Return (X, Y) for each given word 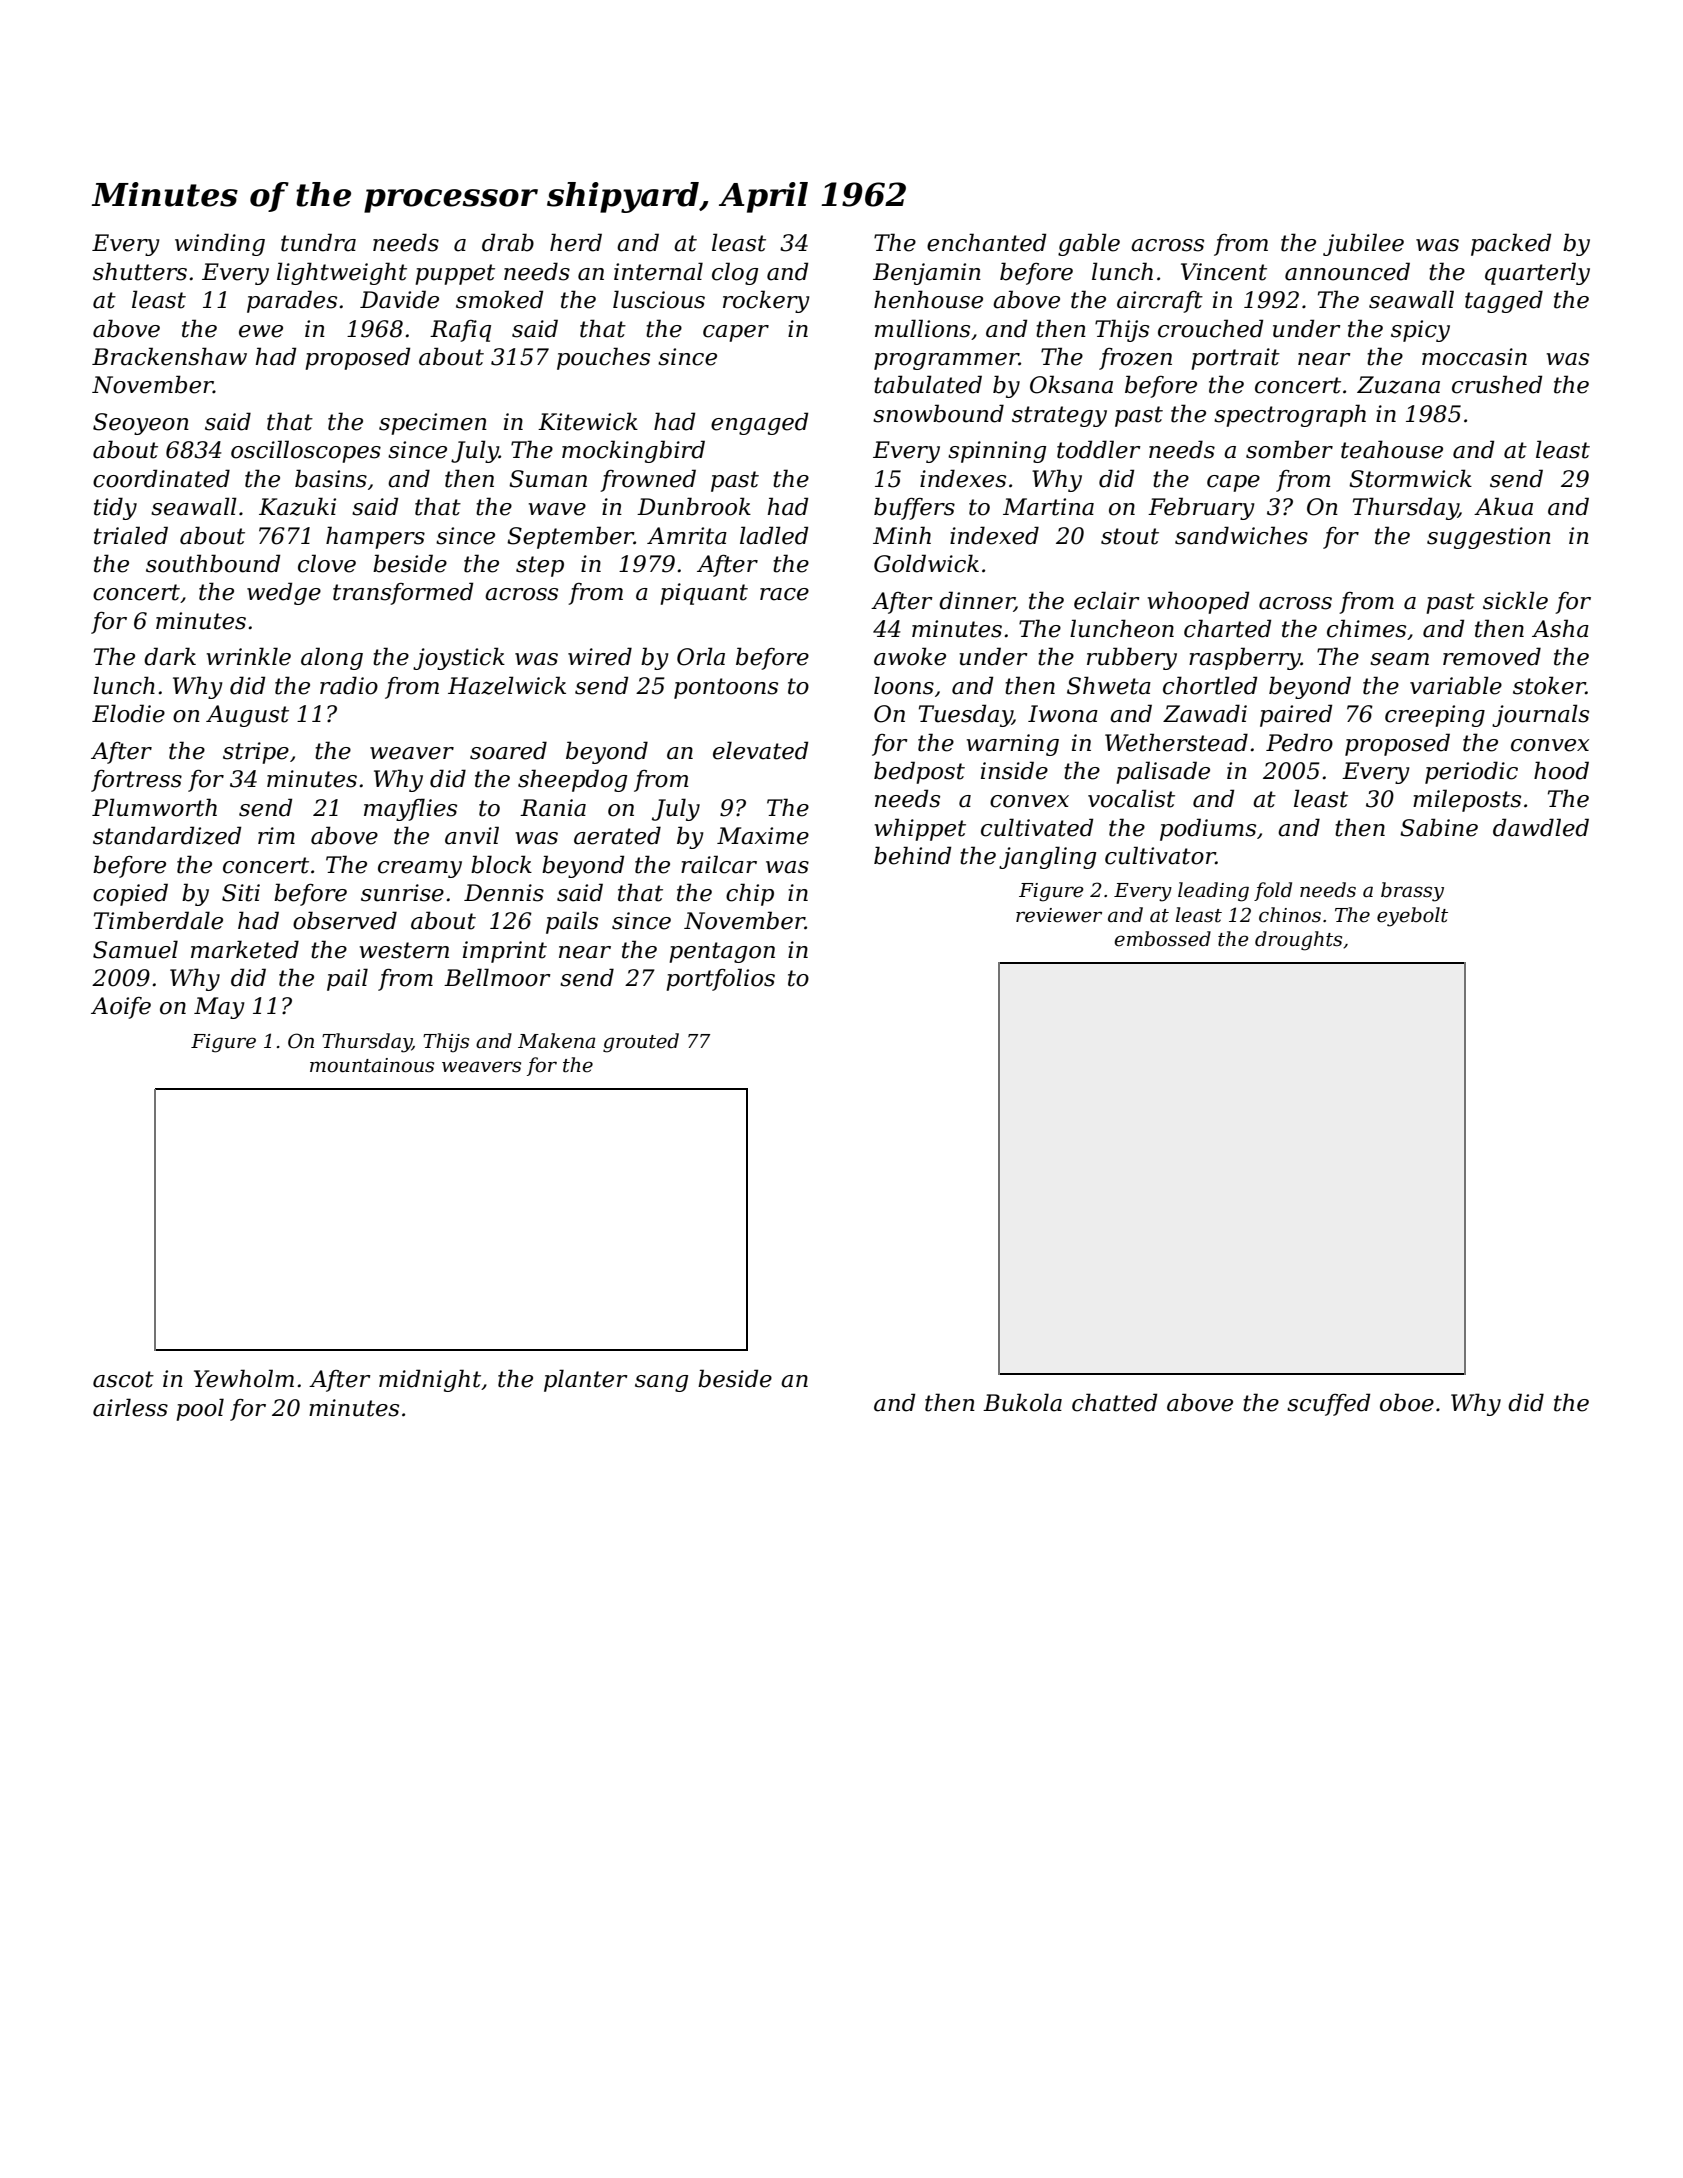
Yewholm (244, 1378)
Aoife (121, 1008)
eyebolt (1412, 917)
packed (1511, 244)
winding (220, 244)
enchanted (986, 242)
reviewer (1059, 915)
